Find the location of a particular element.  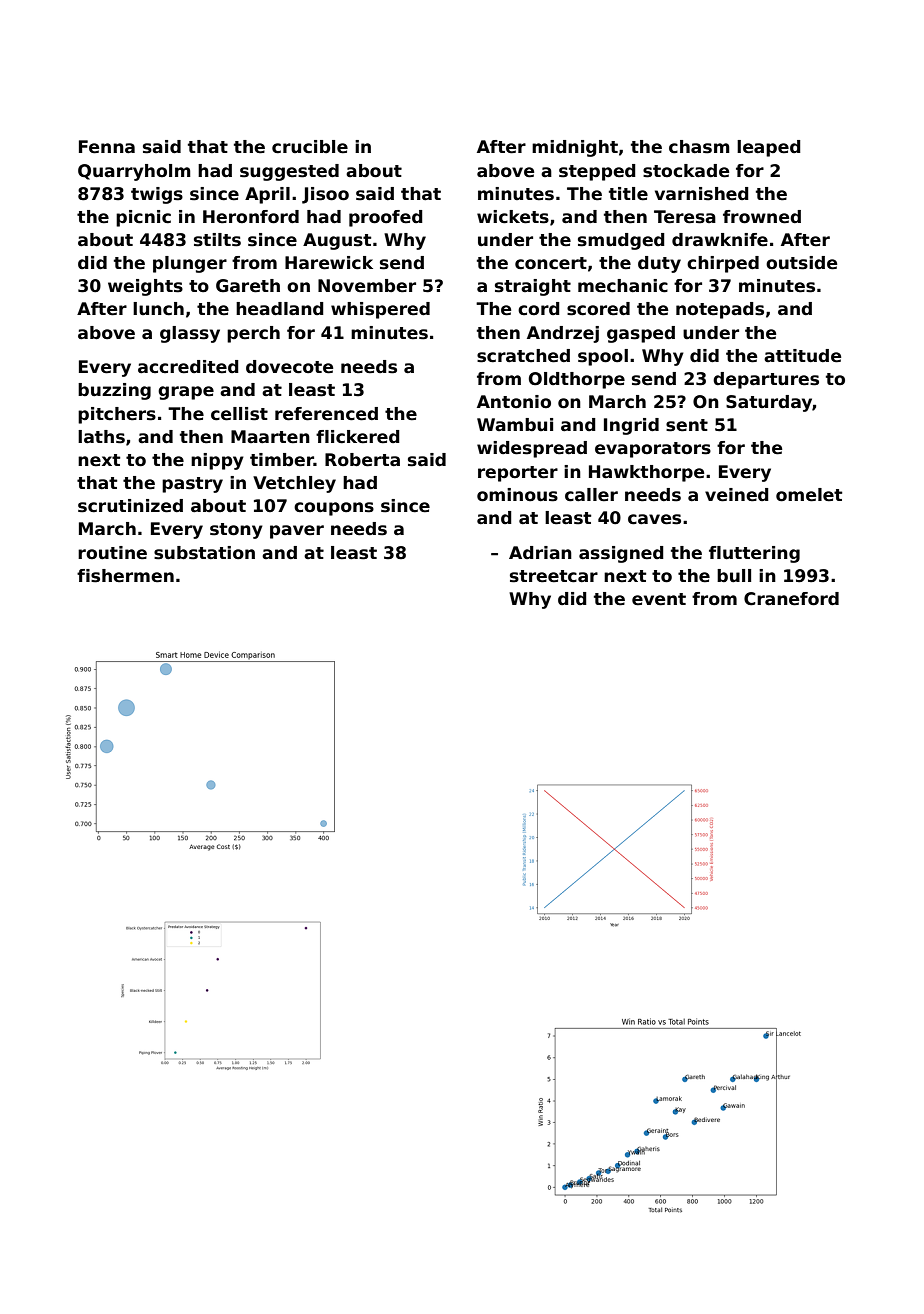

paver is located at coordinates (297, 532).
